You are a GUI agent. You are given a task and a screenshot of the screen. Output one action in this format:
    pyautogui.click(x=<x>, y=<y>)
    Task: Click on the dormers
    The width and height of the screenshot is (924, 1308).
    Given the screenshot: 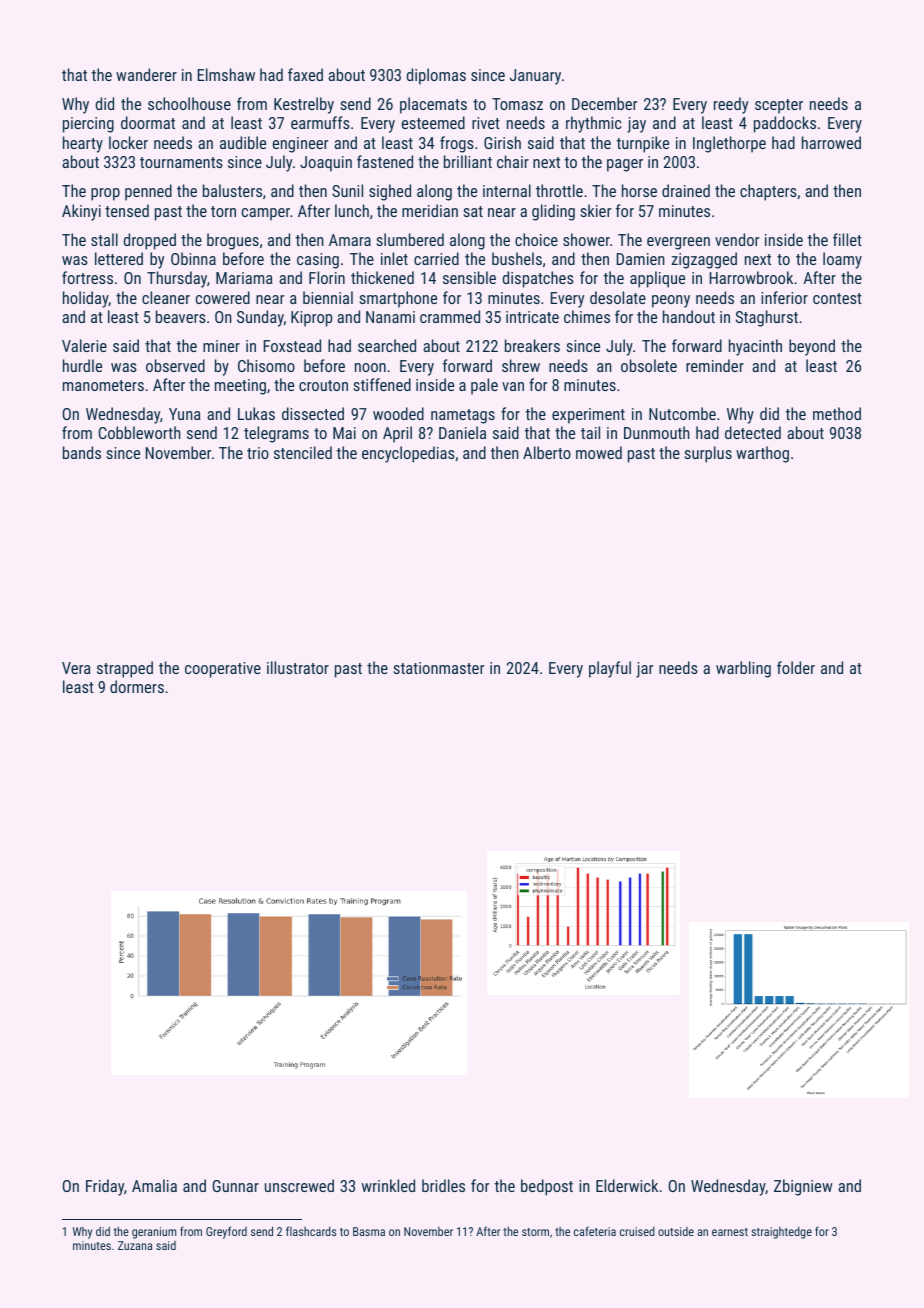 What is the action you would take?
    pyautogui.click(x=137, y=686)
